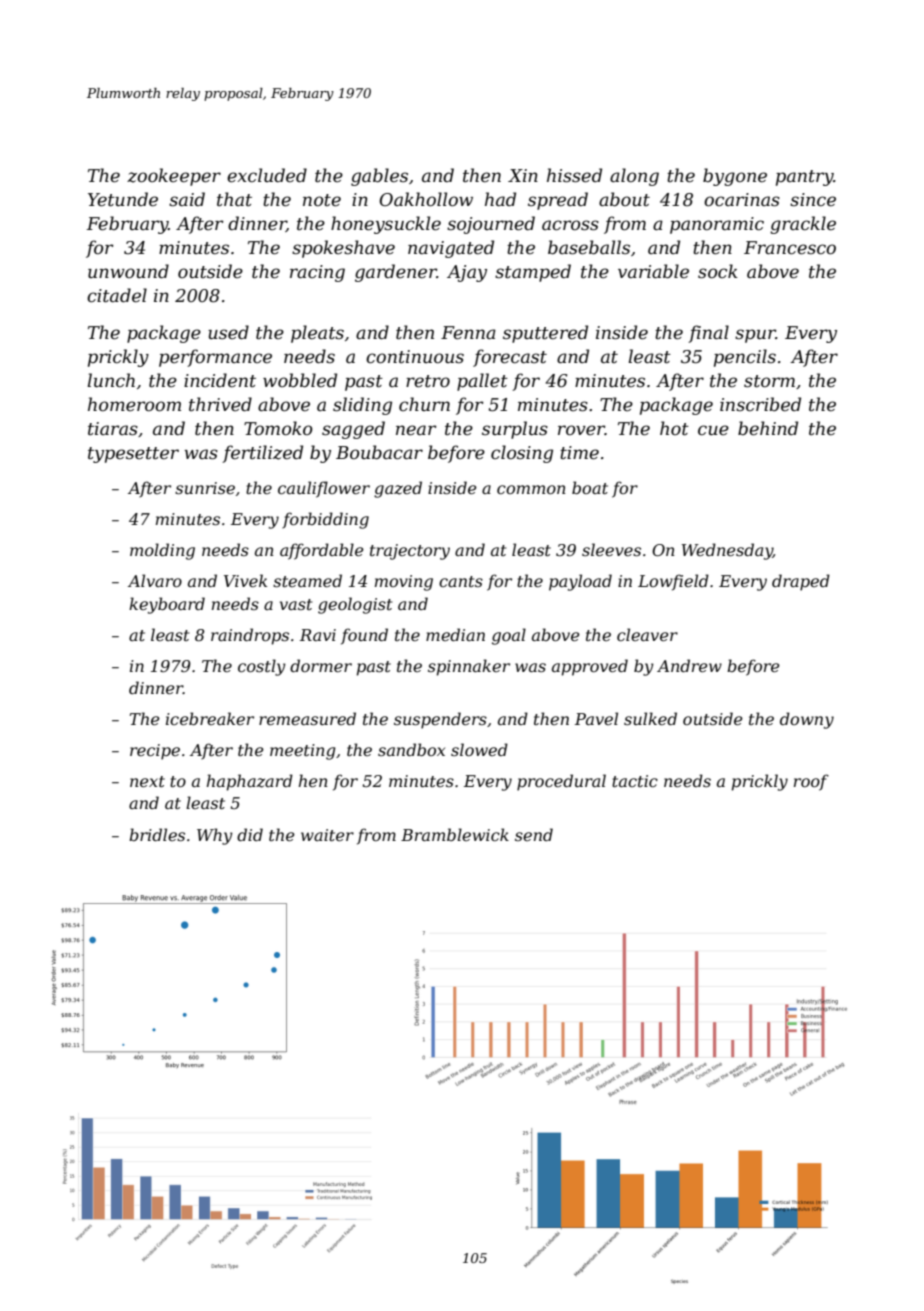 The height and width of the screenshot is (1311, 924). I want to click on hissed, so click(574, 175).
